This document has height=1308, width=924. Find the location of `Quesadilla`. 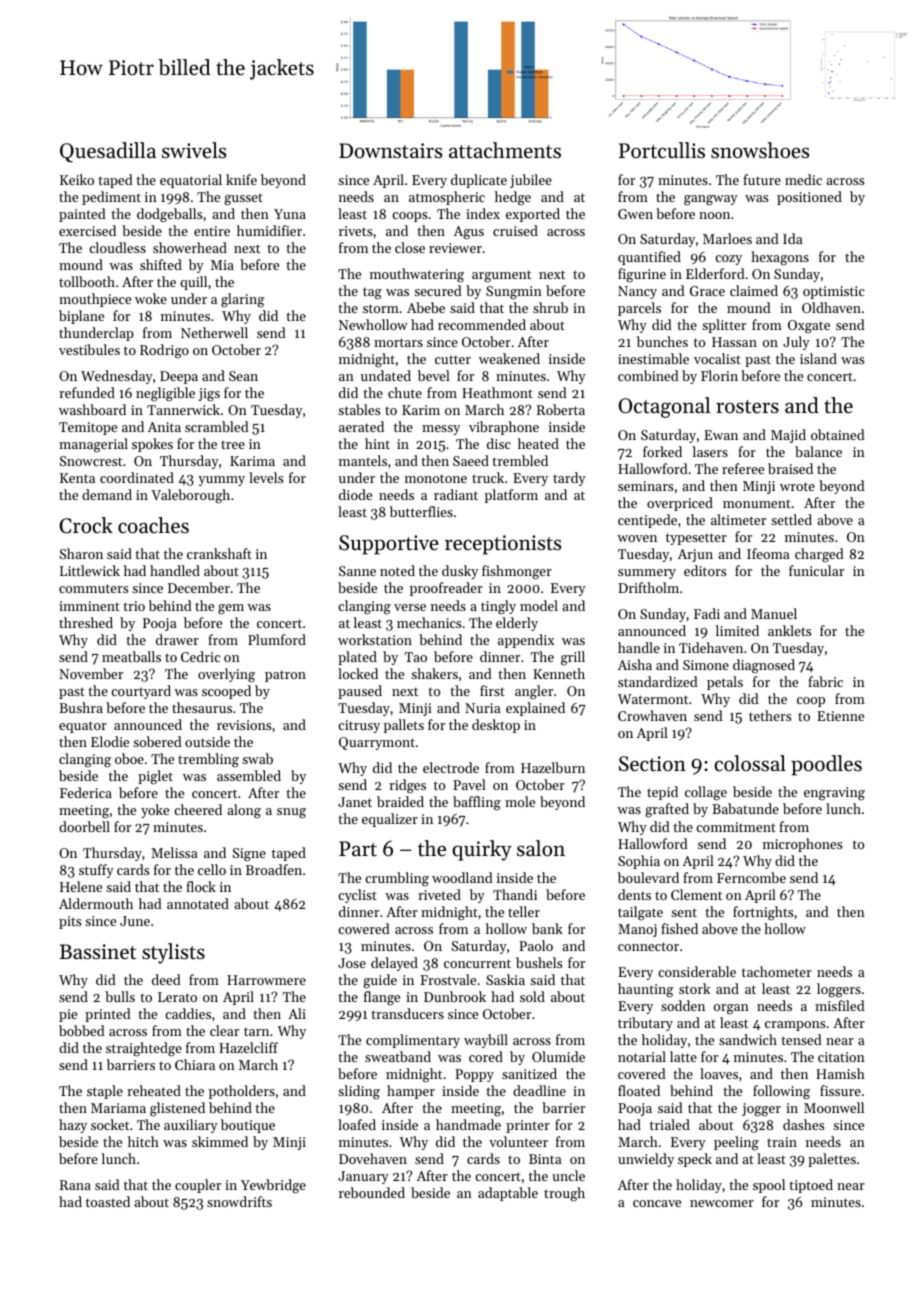

Quesadilla is located at coordinates (108, 152).
